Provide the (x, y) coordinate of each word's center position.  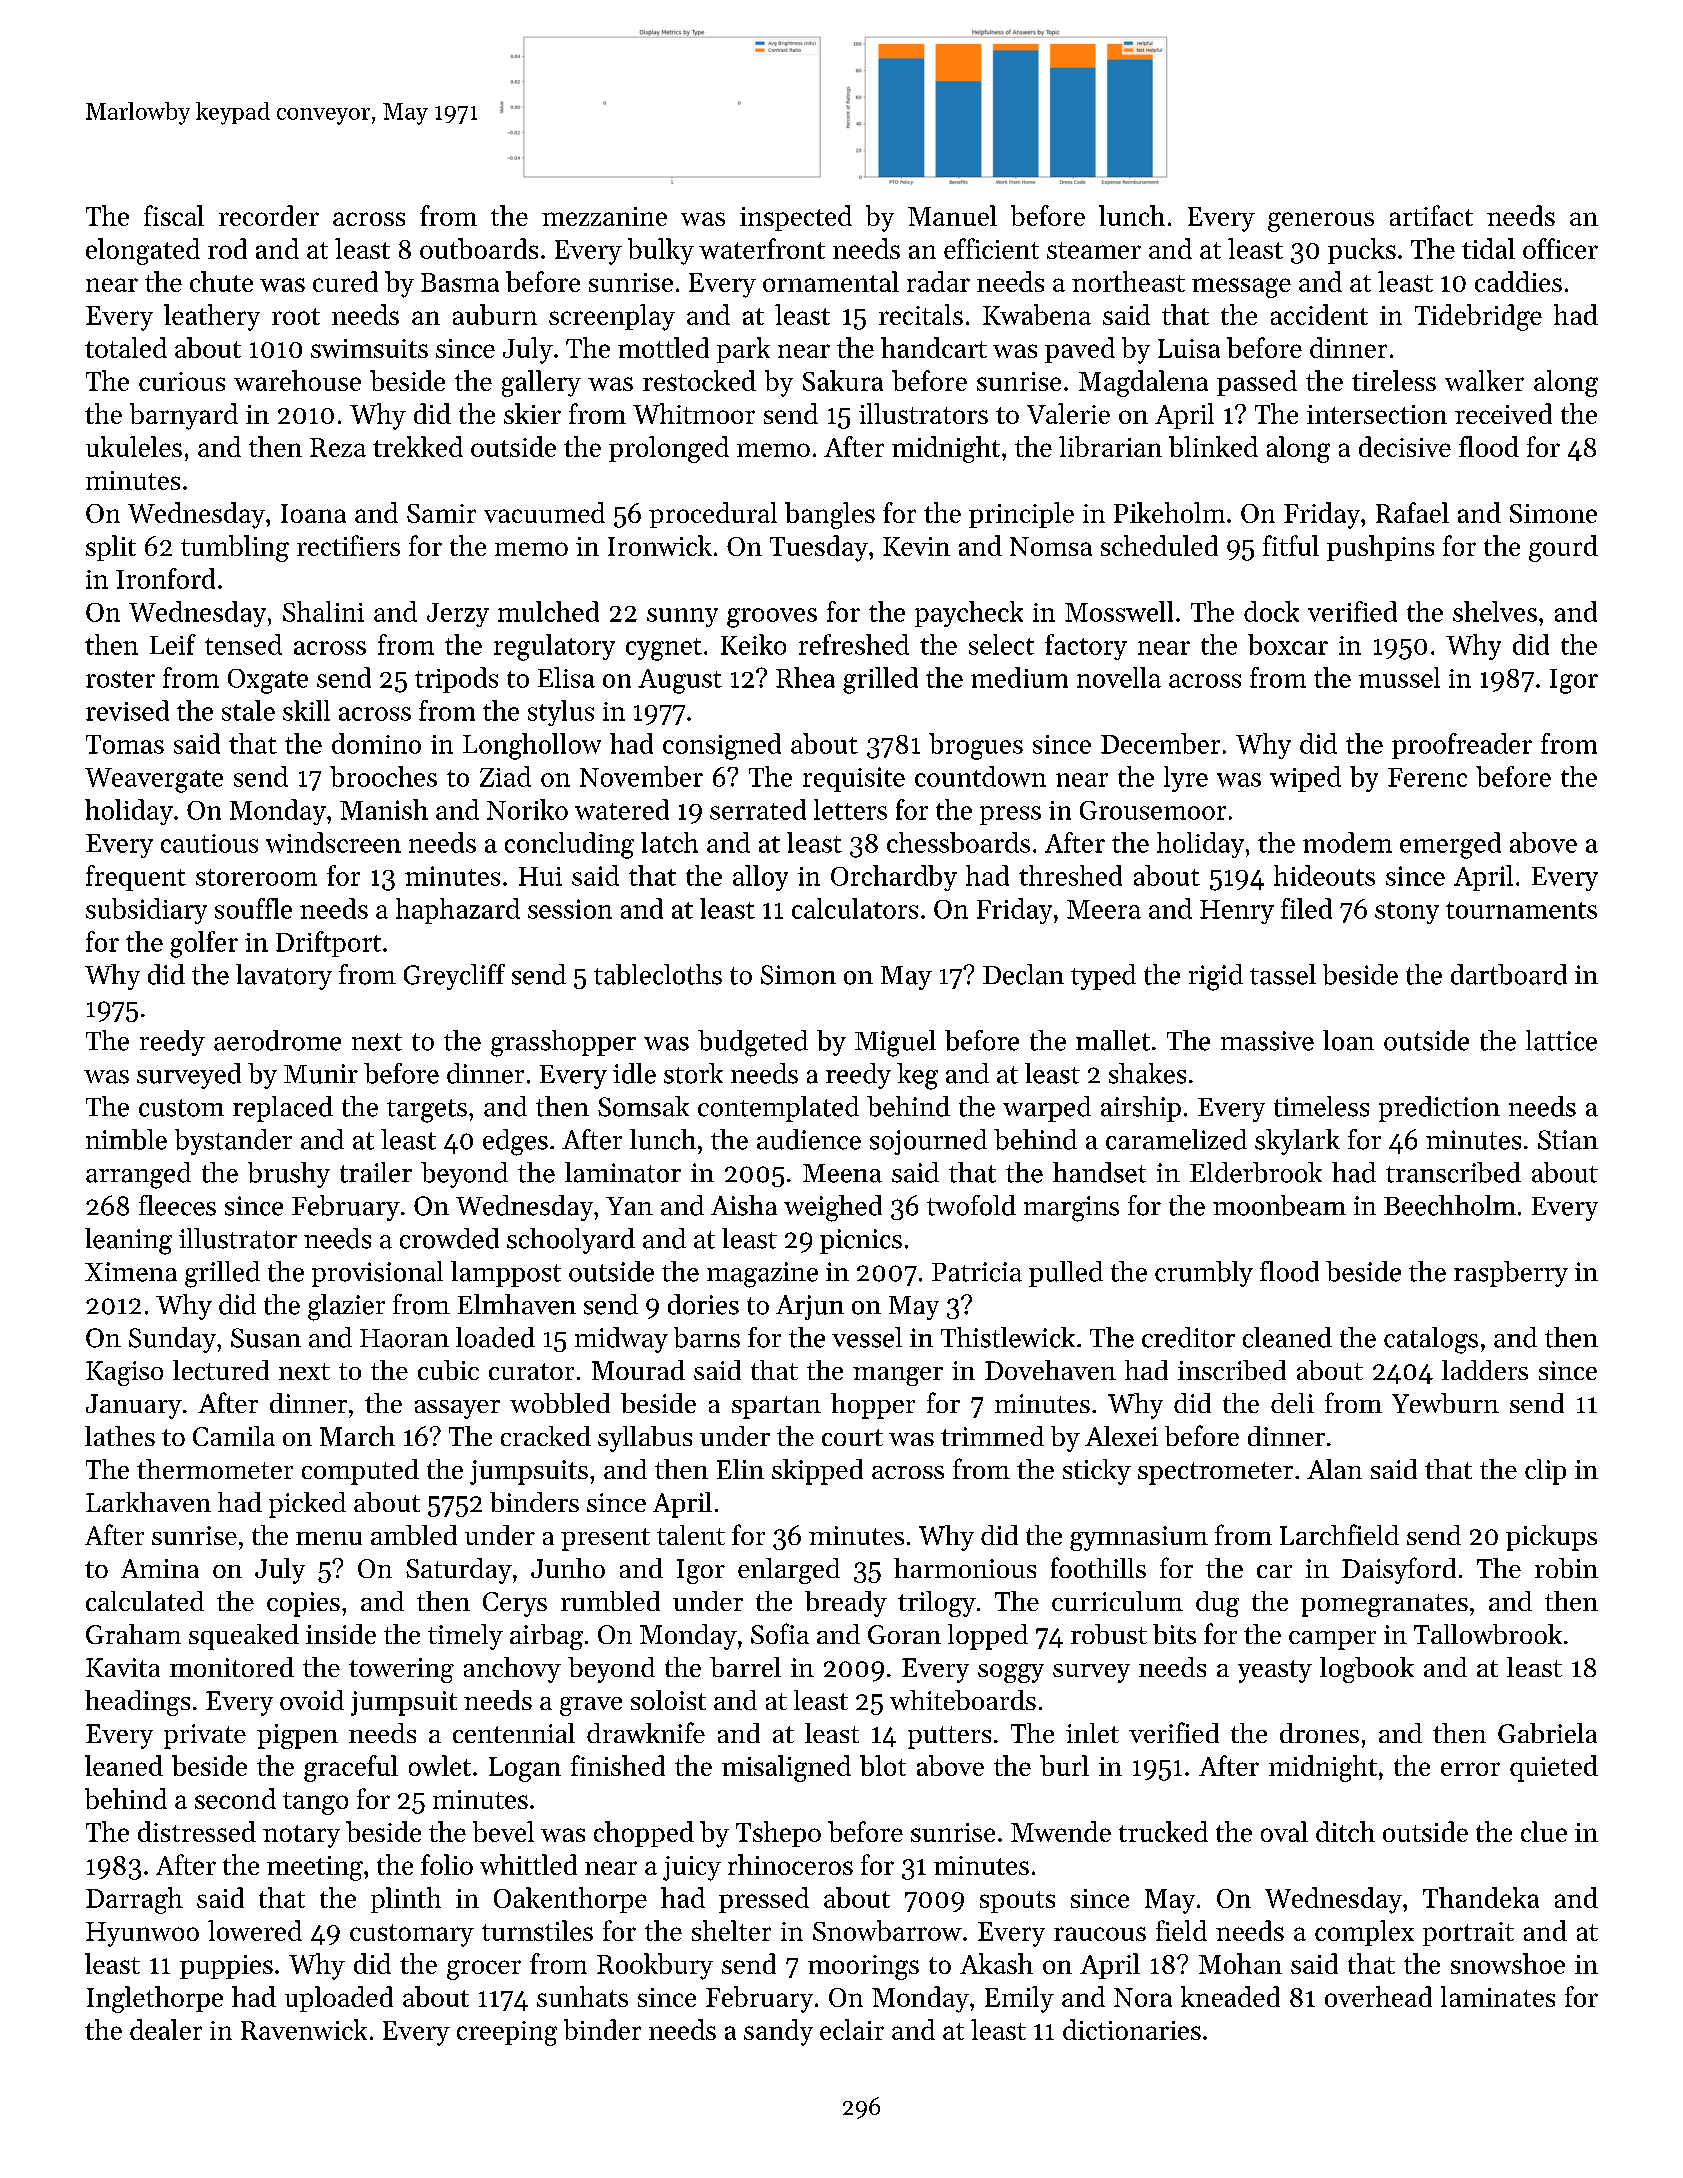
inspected (796, 218)
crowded (449, 1238)
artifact (1431, 215)
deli (1292, 1403)
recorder (269, 215)
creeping (507, 2033)
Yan (629, 1206)
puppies (226, 1967)
